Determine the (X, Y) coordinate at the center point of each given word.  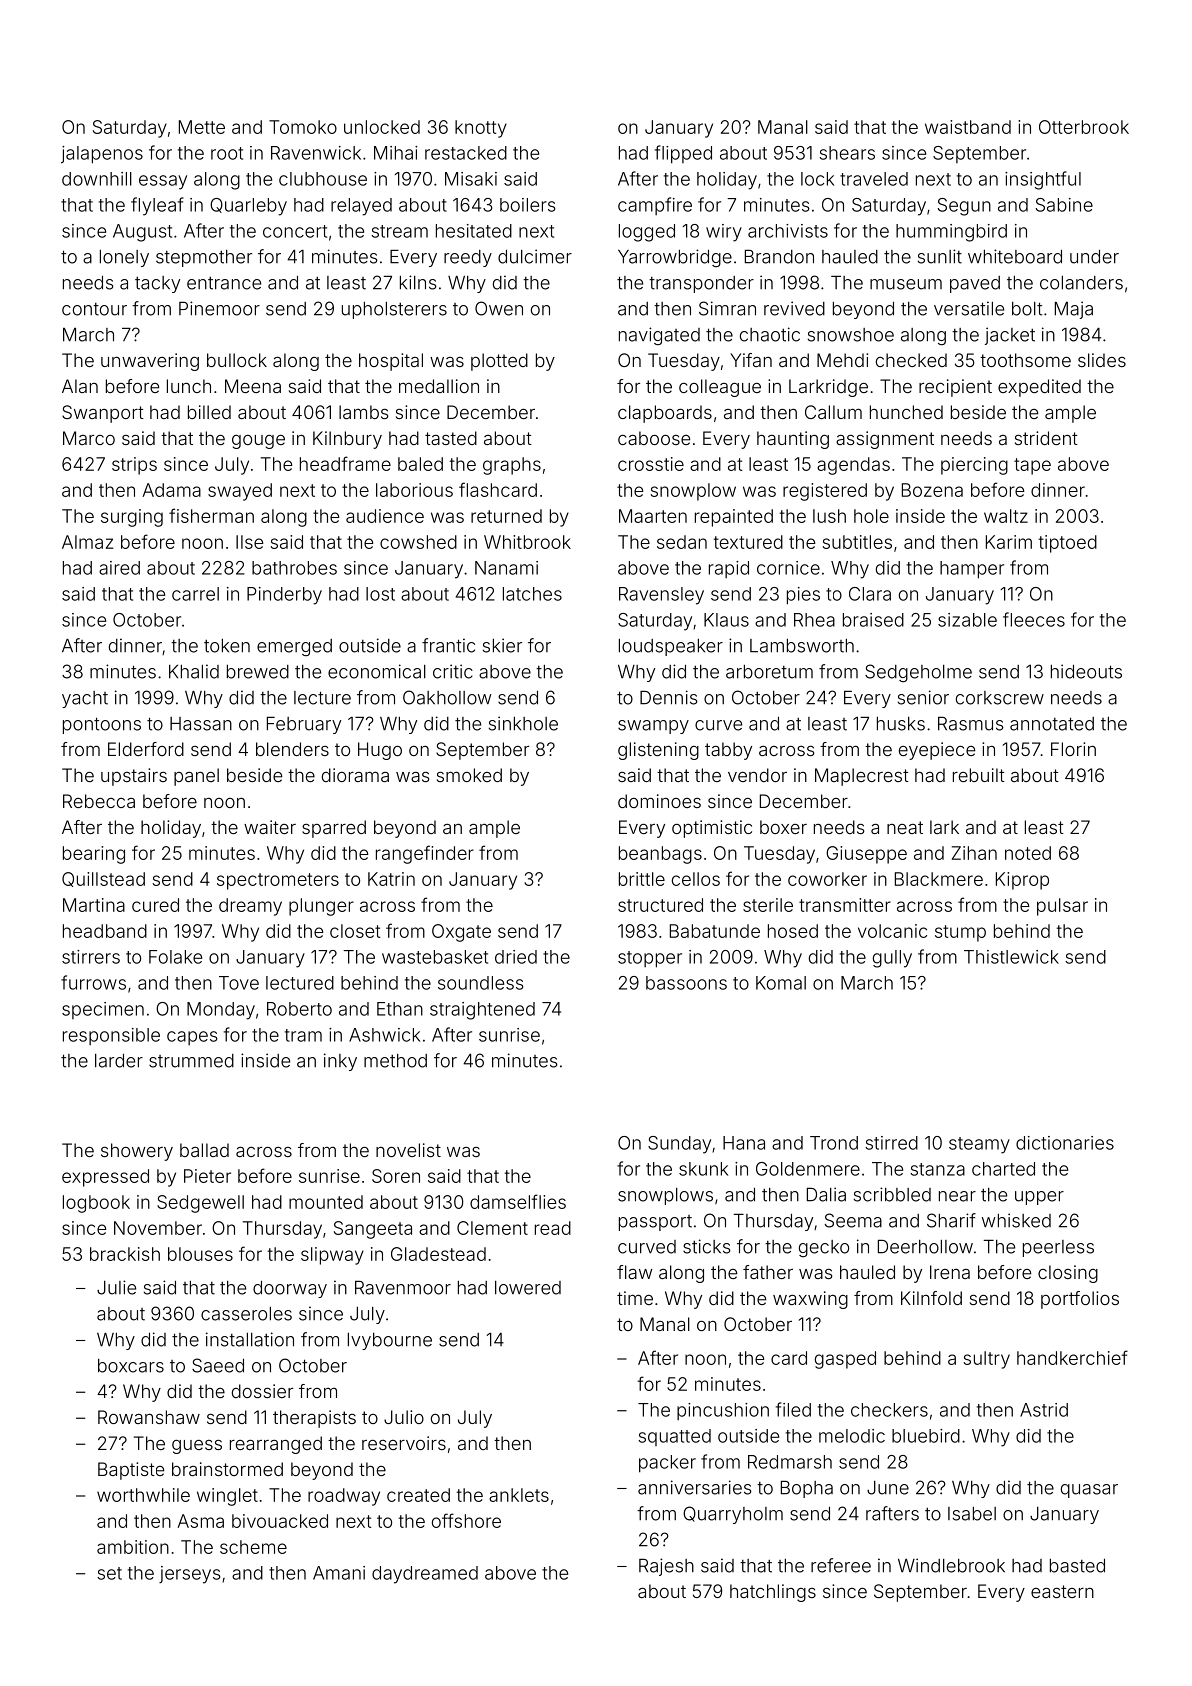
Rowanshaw (149, 1417)
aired (119, 568)
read (553, 1228)
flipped (683, 154)
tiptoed (1068, 544)
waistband (968, 127)
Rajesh (666, 1567)
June (888, 1488)
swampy (653, 727)
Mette (202, 127)
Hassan (201, 724)
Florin (1073, 749)
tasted (451, 438)
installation (250, 1339)
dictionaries (1065, 1143)
